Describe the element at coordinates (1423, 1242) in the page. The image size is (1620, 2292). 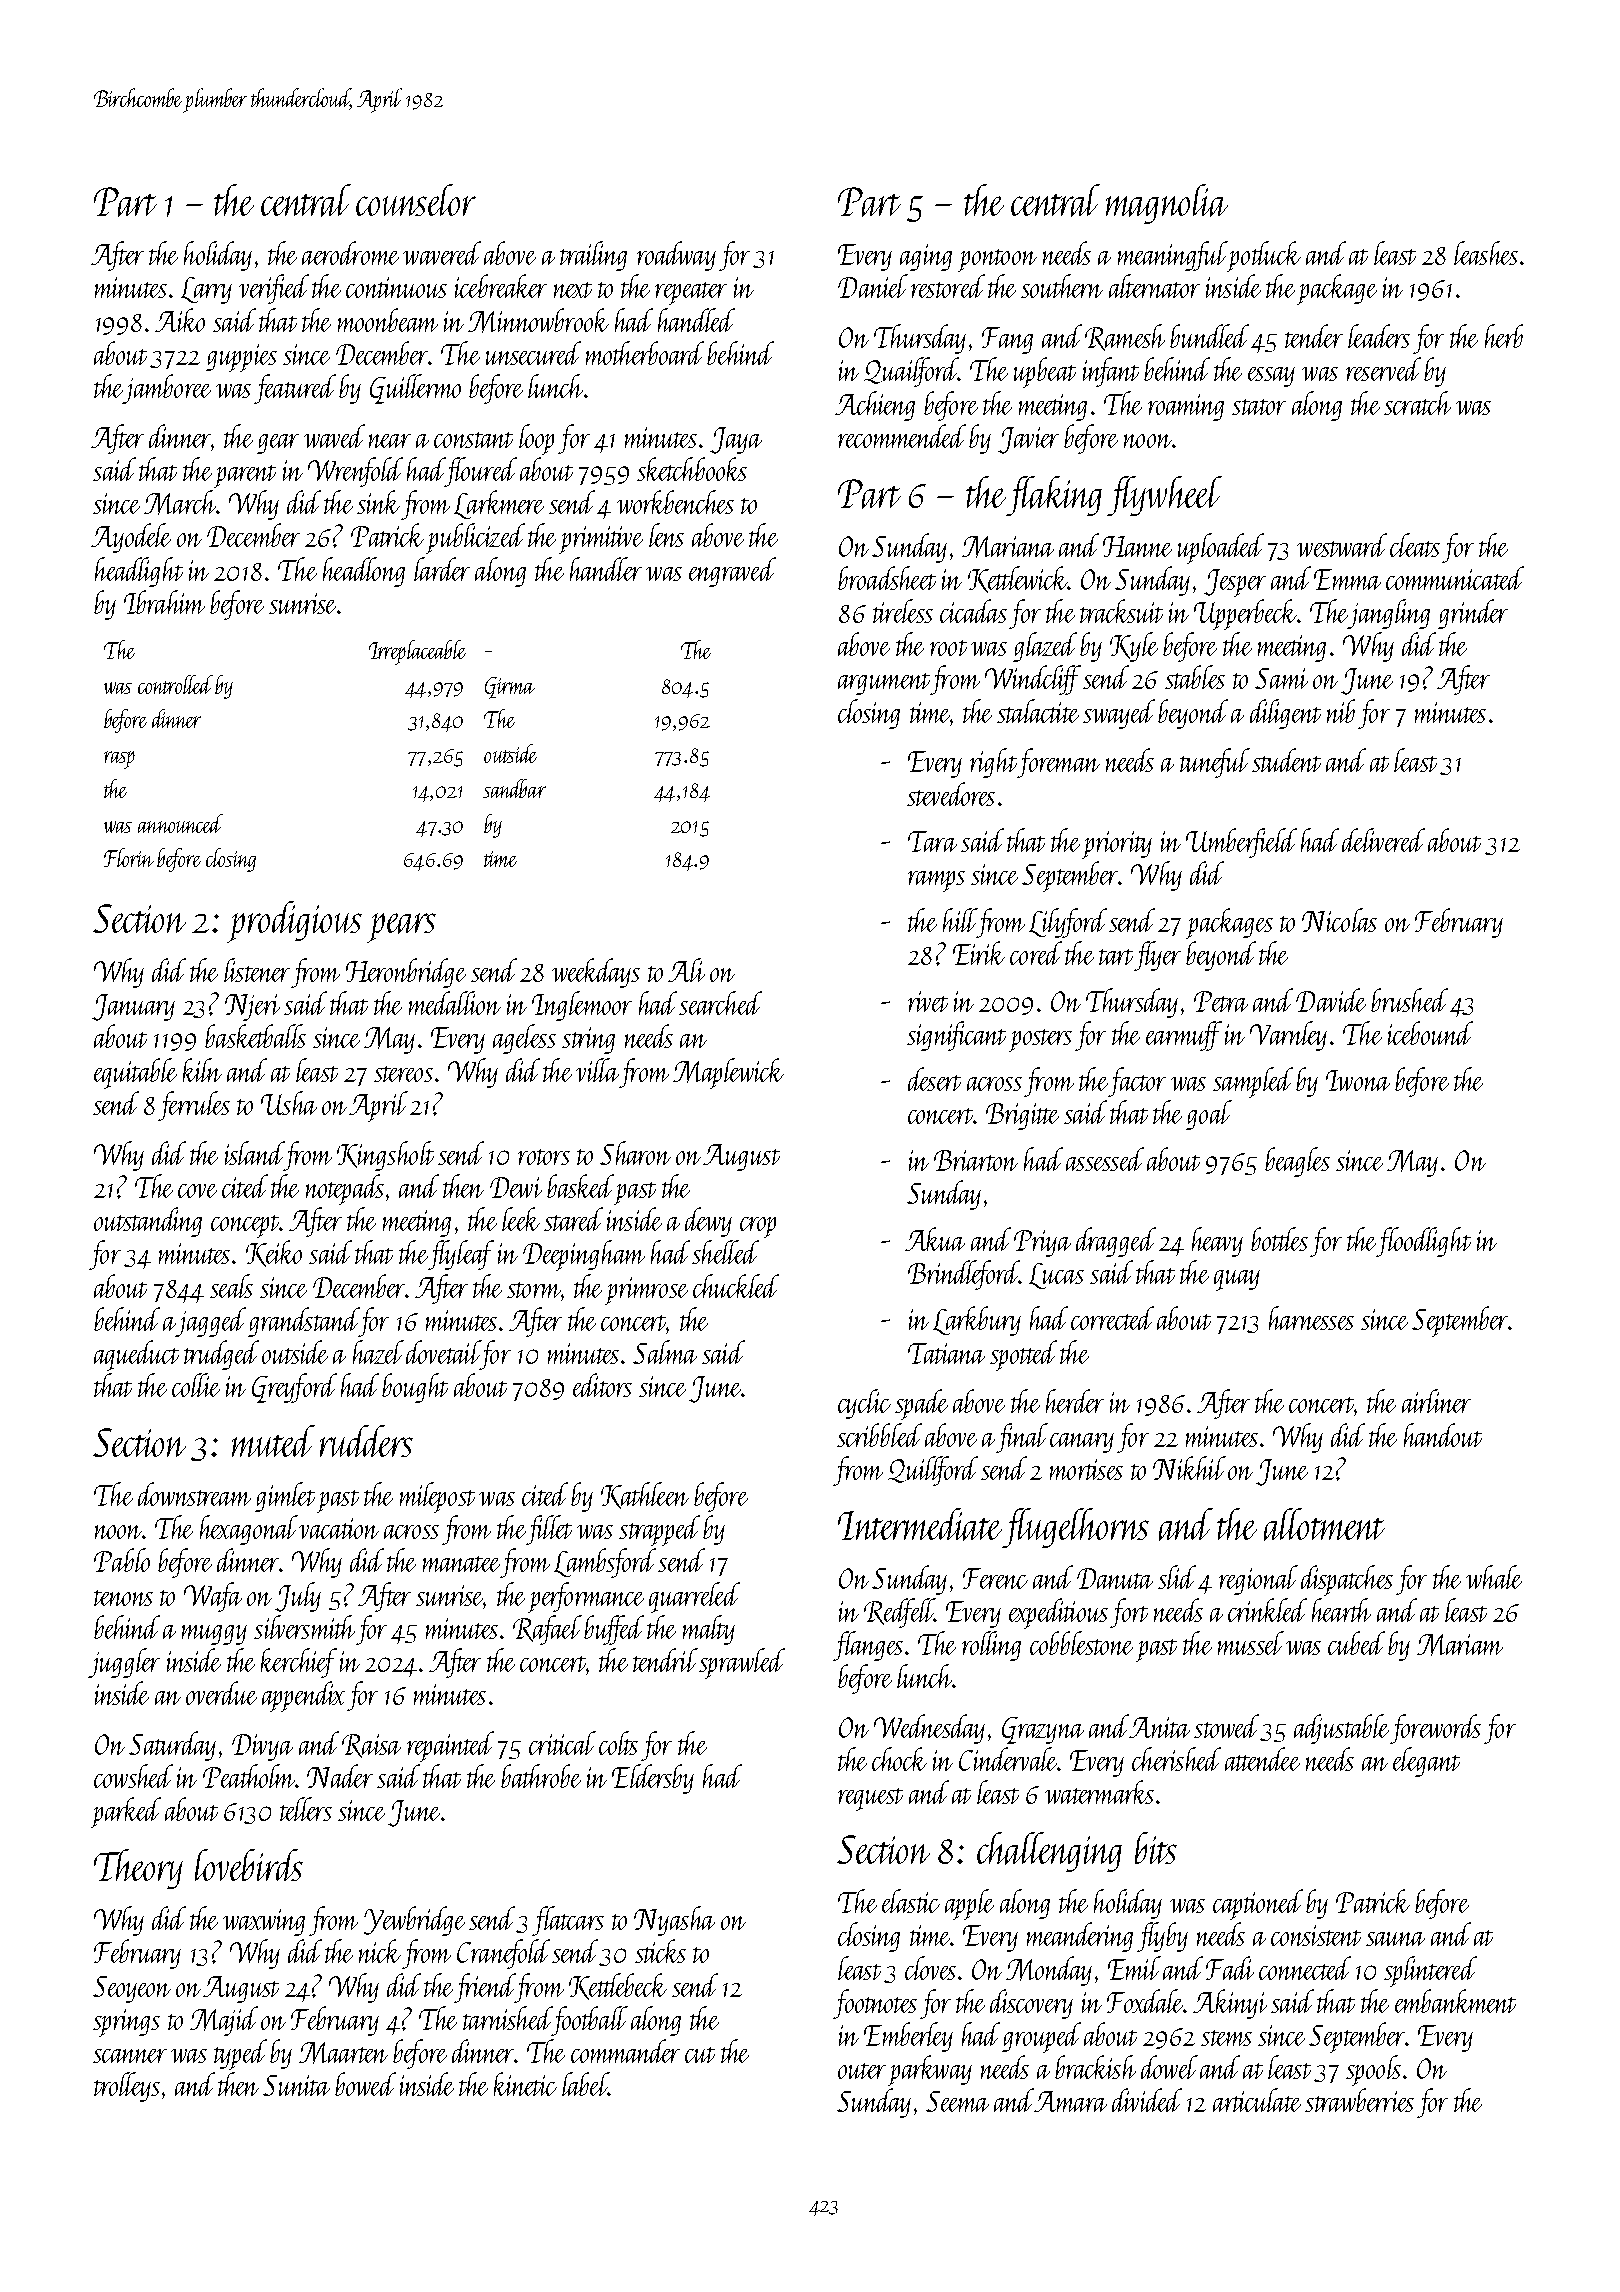
I see `floodlight` at that location.
